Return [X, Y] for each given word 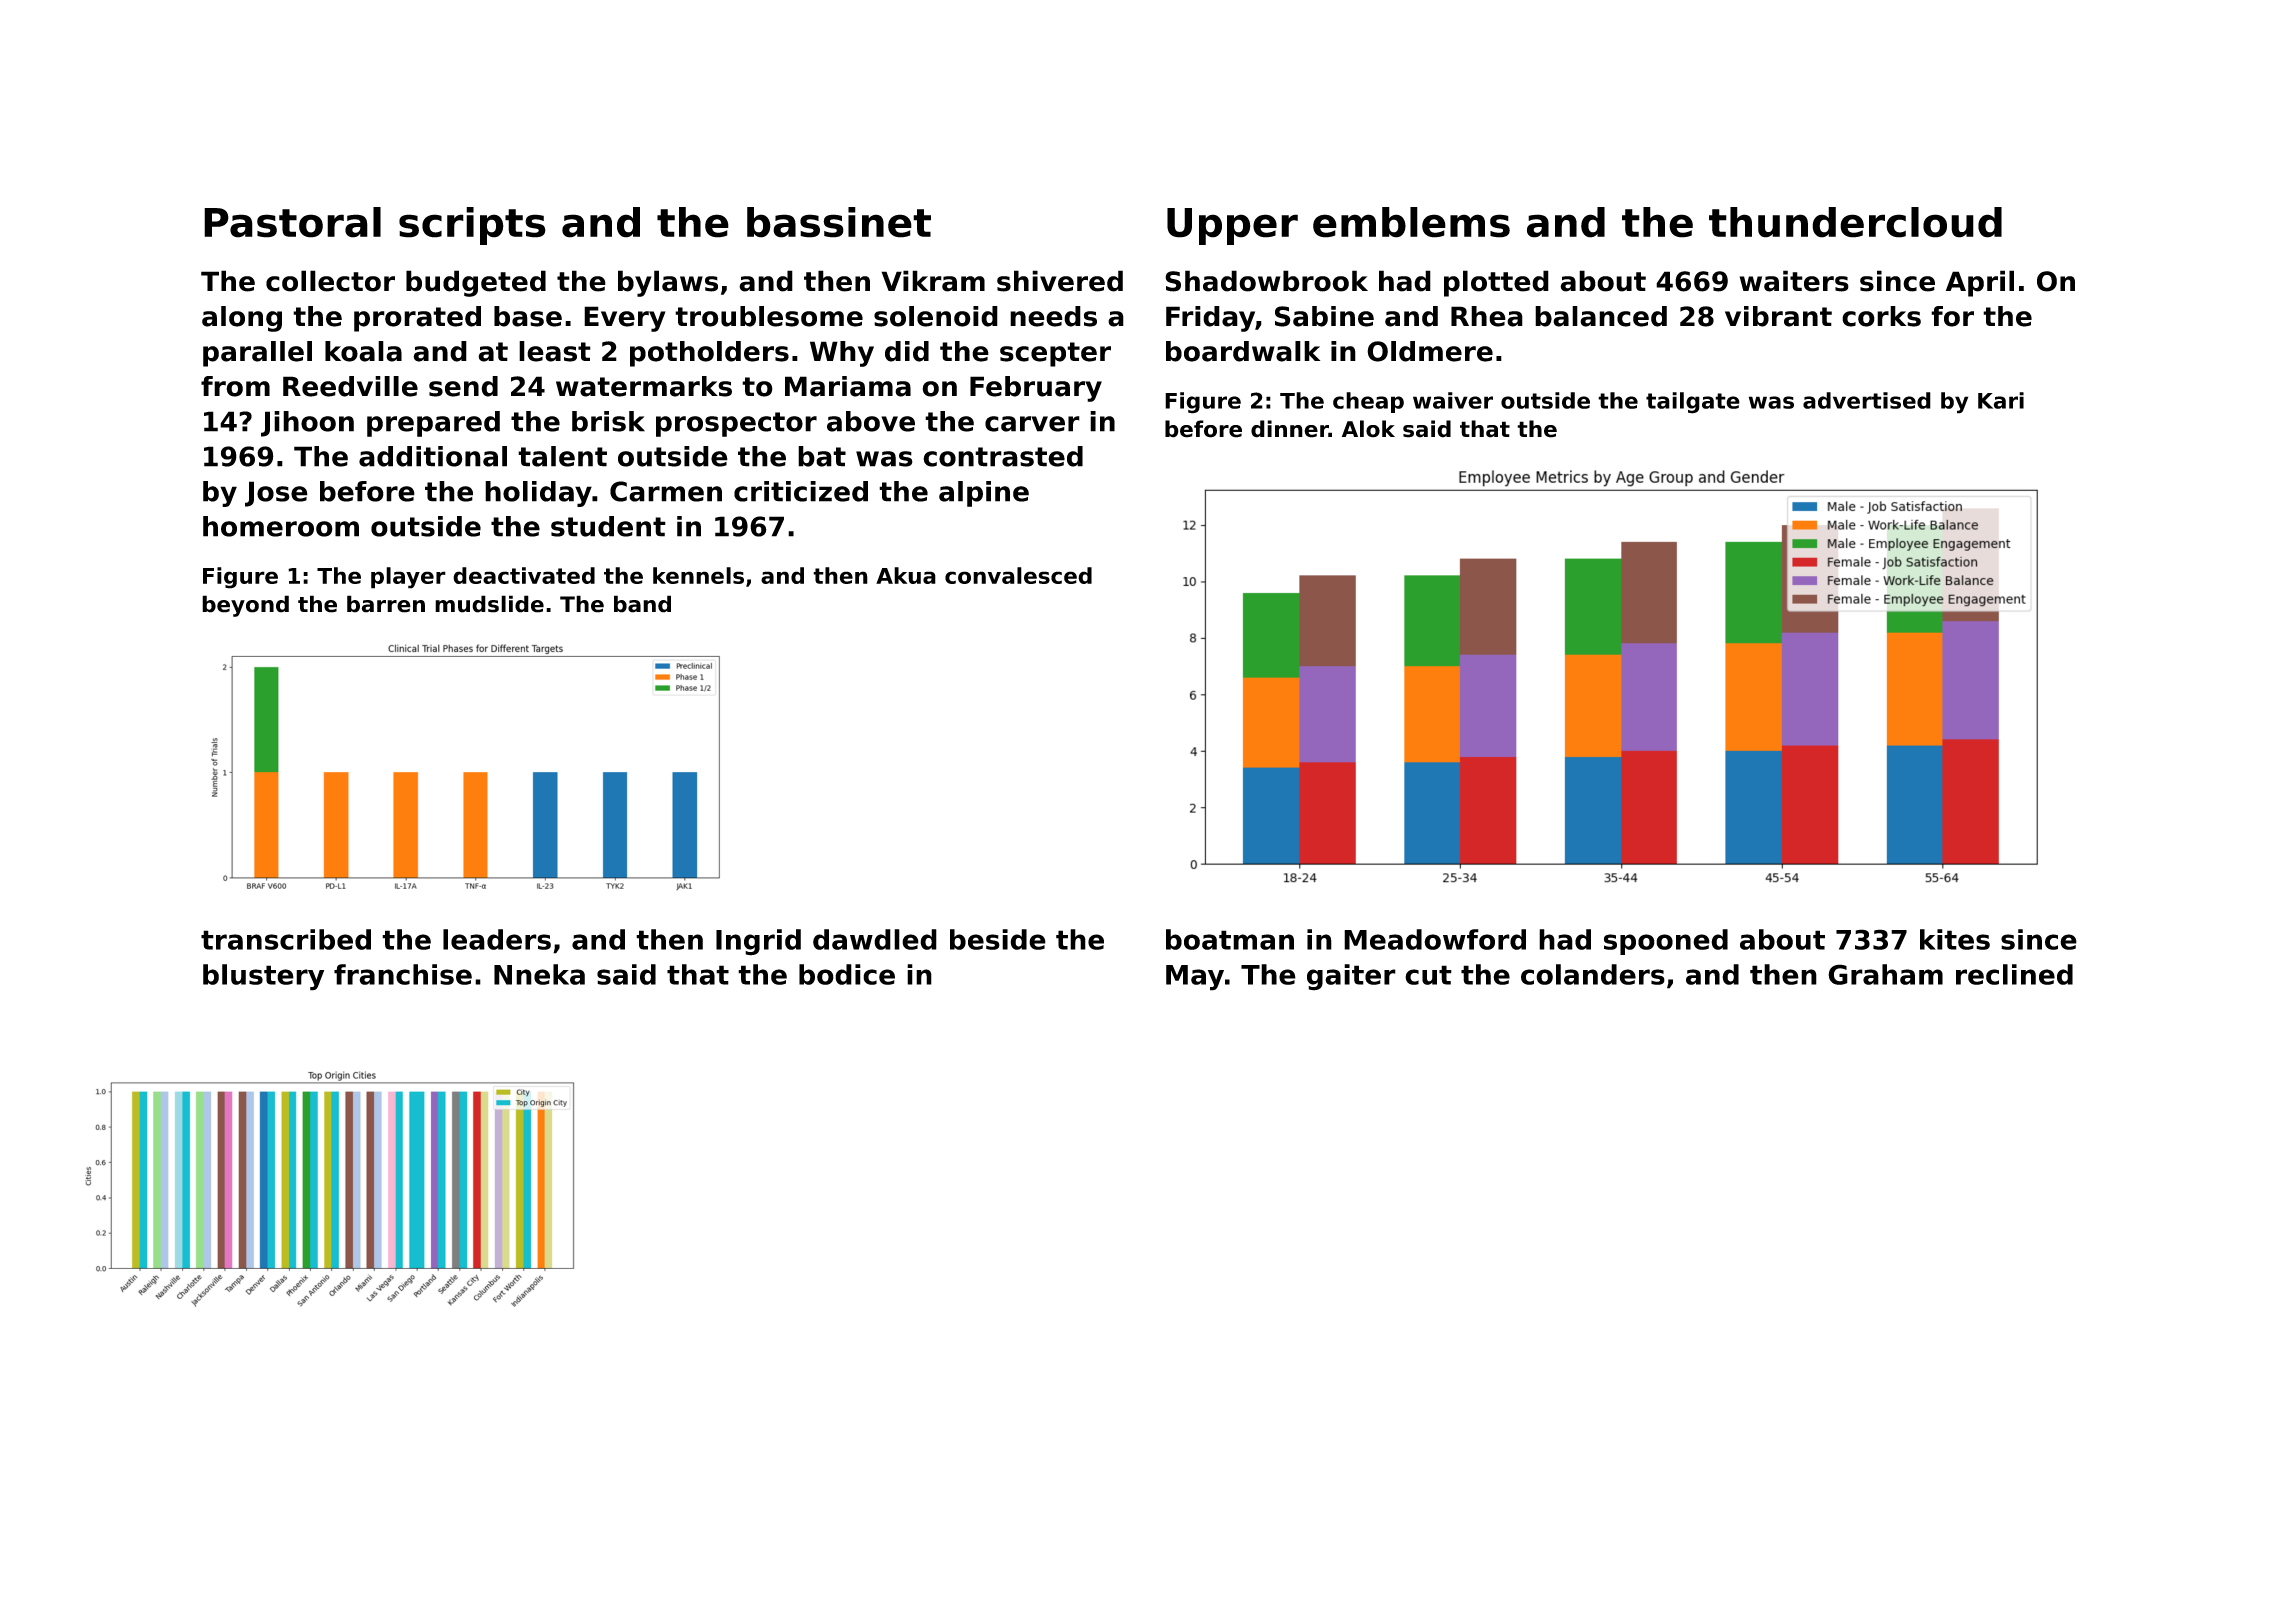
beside [998, 939]
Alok [1368, 429]
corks [1881, 316]
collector [330, 281]
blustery [263, 977]
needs [1053, 316]
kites [1955, 939]
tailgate [1693, 403]
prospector [736, 424]
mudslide [489, 604]
